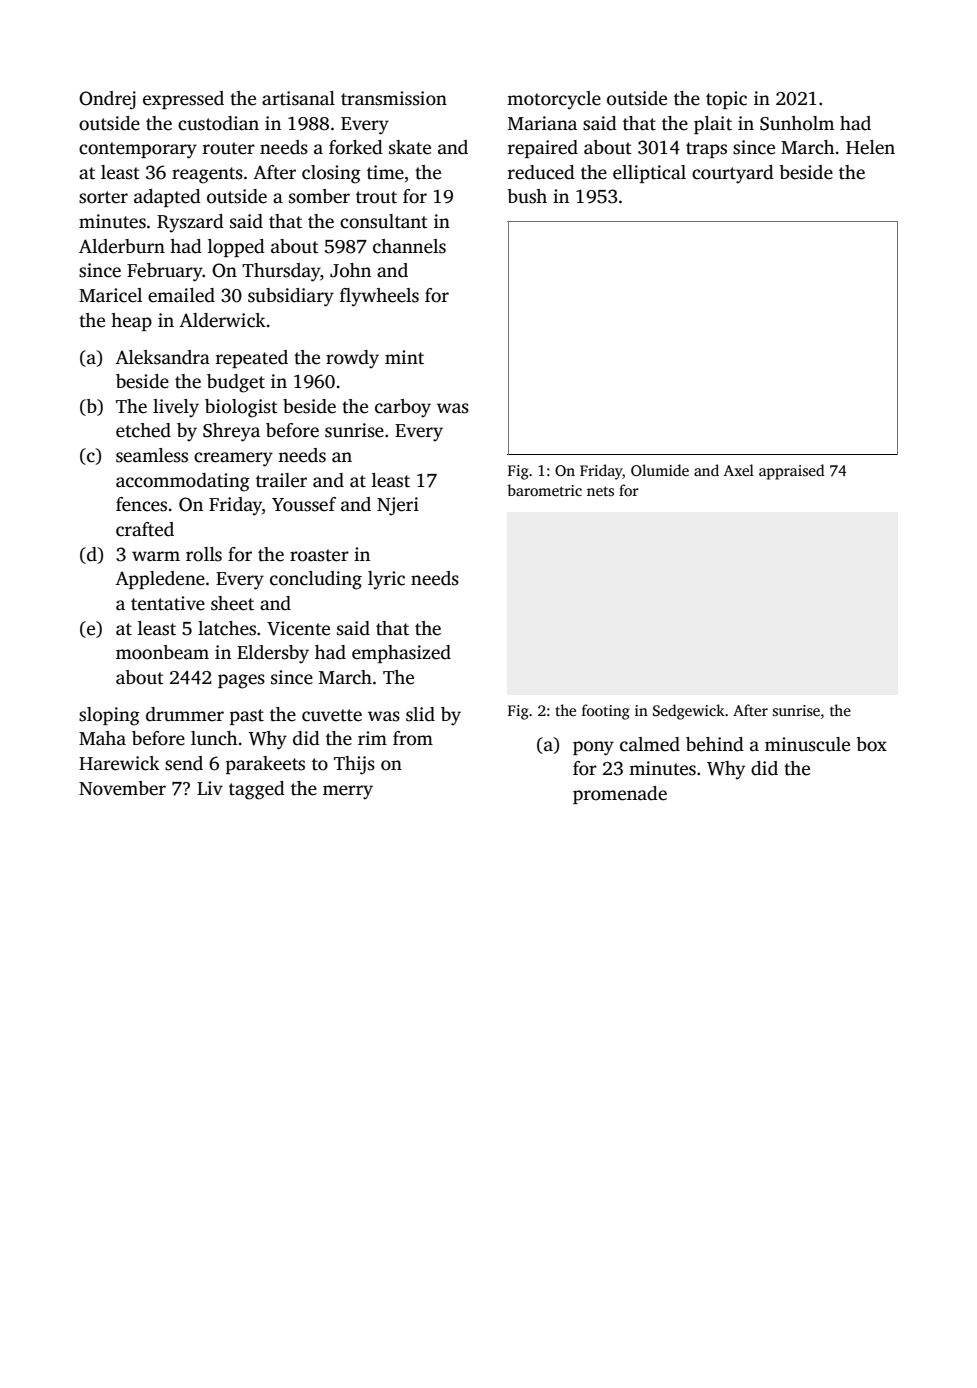  Describe the element at coordinates (233, 459) in the document. I see `creamery` at that location.
